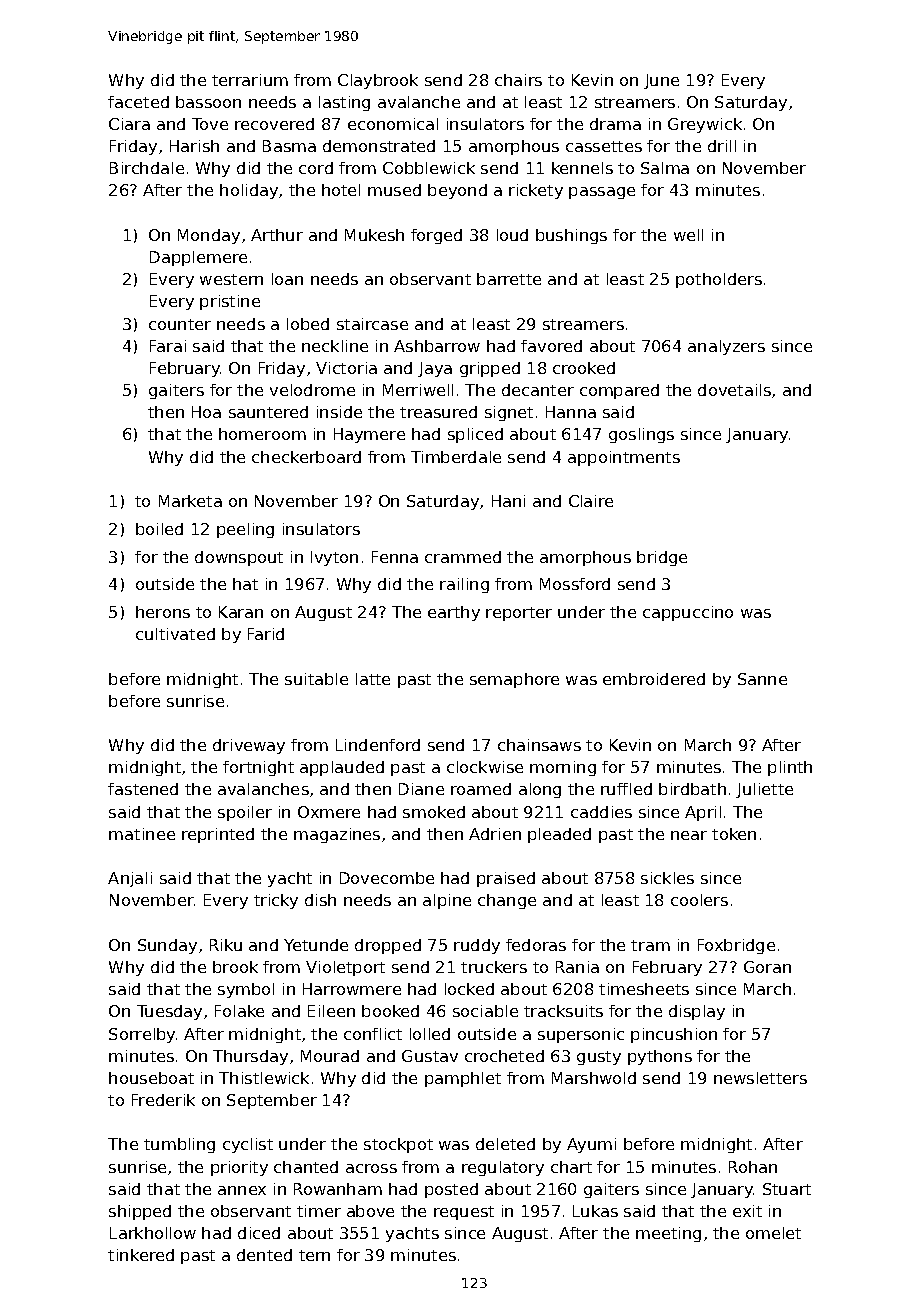 The image size is (924, 1308). What do you see at coordinates (239, 558) in the document?
I see `downspout` at bounding box center [239, 558].
